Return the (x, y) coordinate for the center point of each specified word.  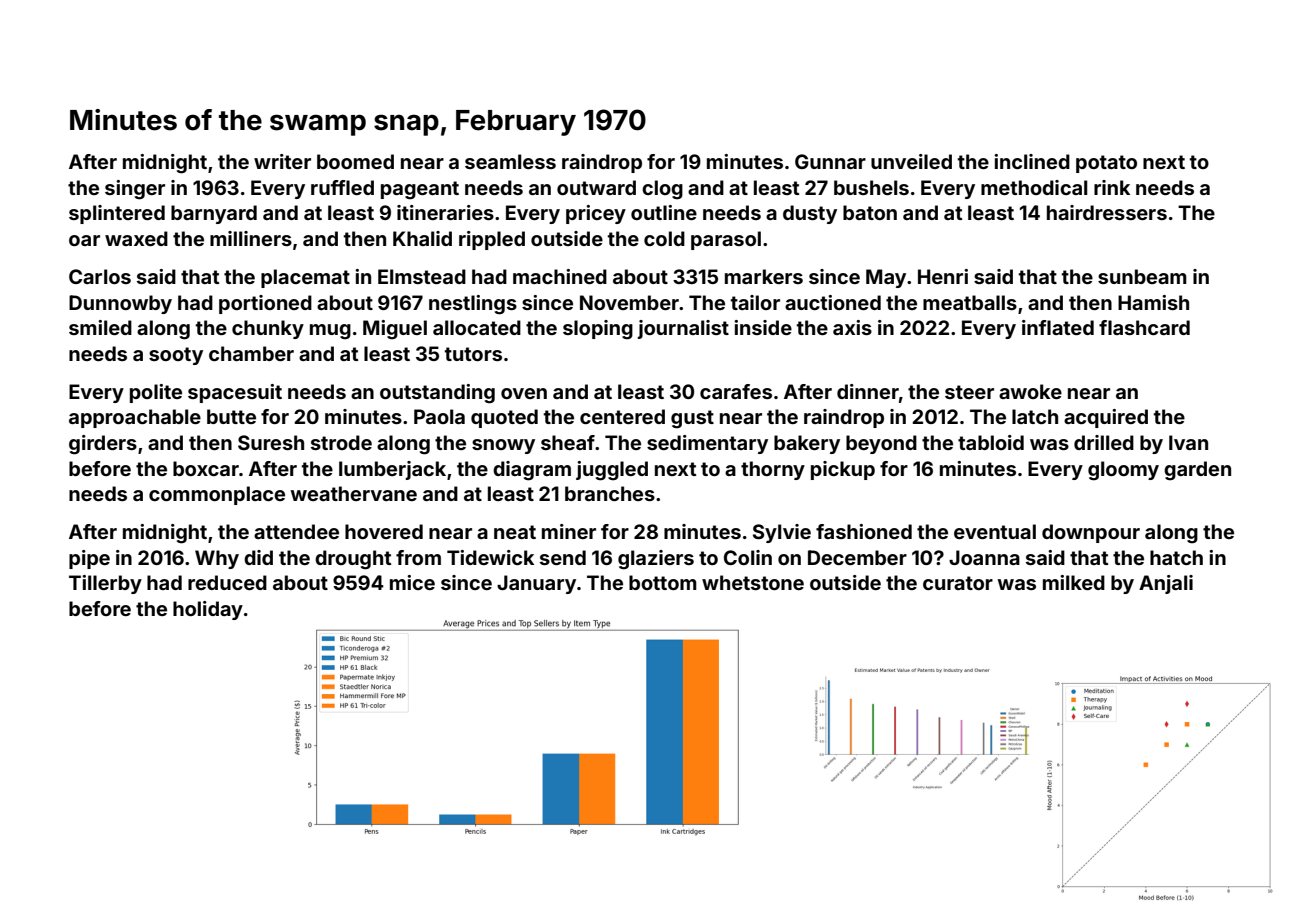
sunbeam (1142, 276)
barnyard (214, 214)
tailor (755, 302)
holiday (208, 610)
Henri (943, 276)
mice (412, 582)
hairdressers (1107, 212)
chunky (268, 329)
